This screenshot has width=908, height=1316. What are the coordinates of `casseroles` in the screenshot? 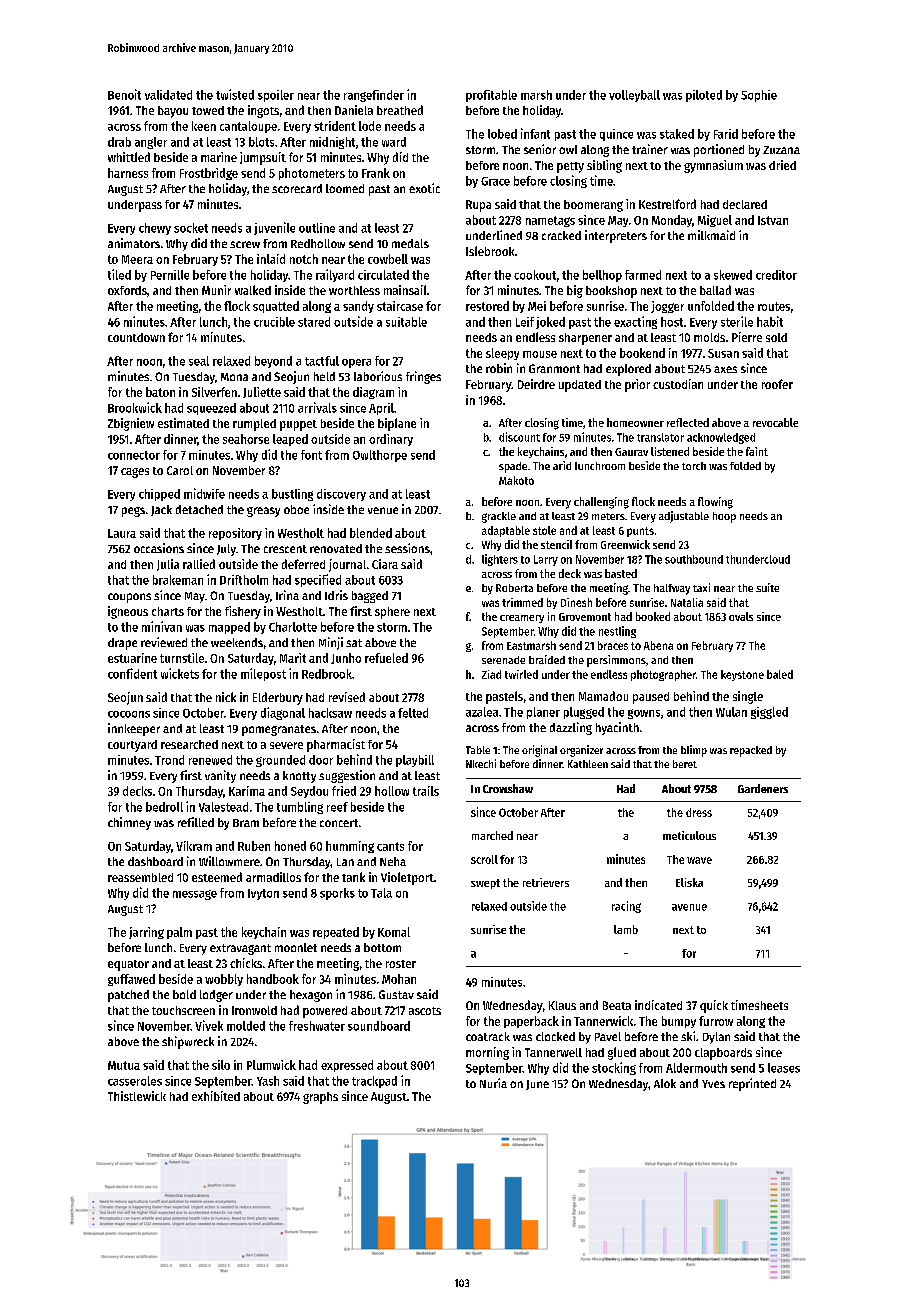 It's located at (135, 1081).
